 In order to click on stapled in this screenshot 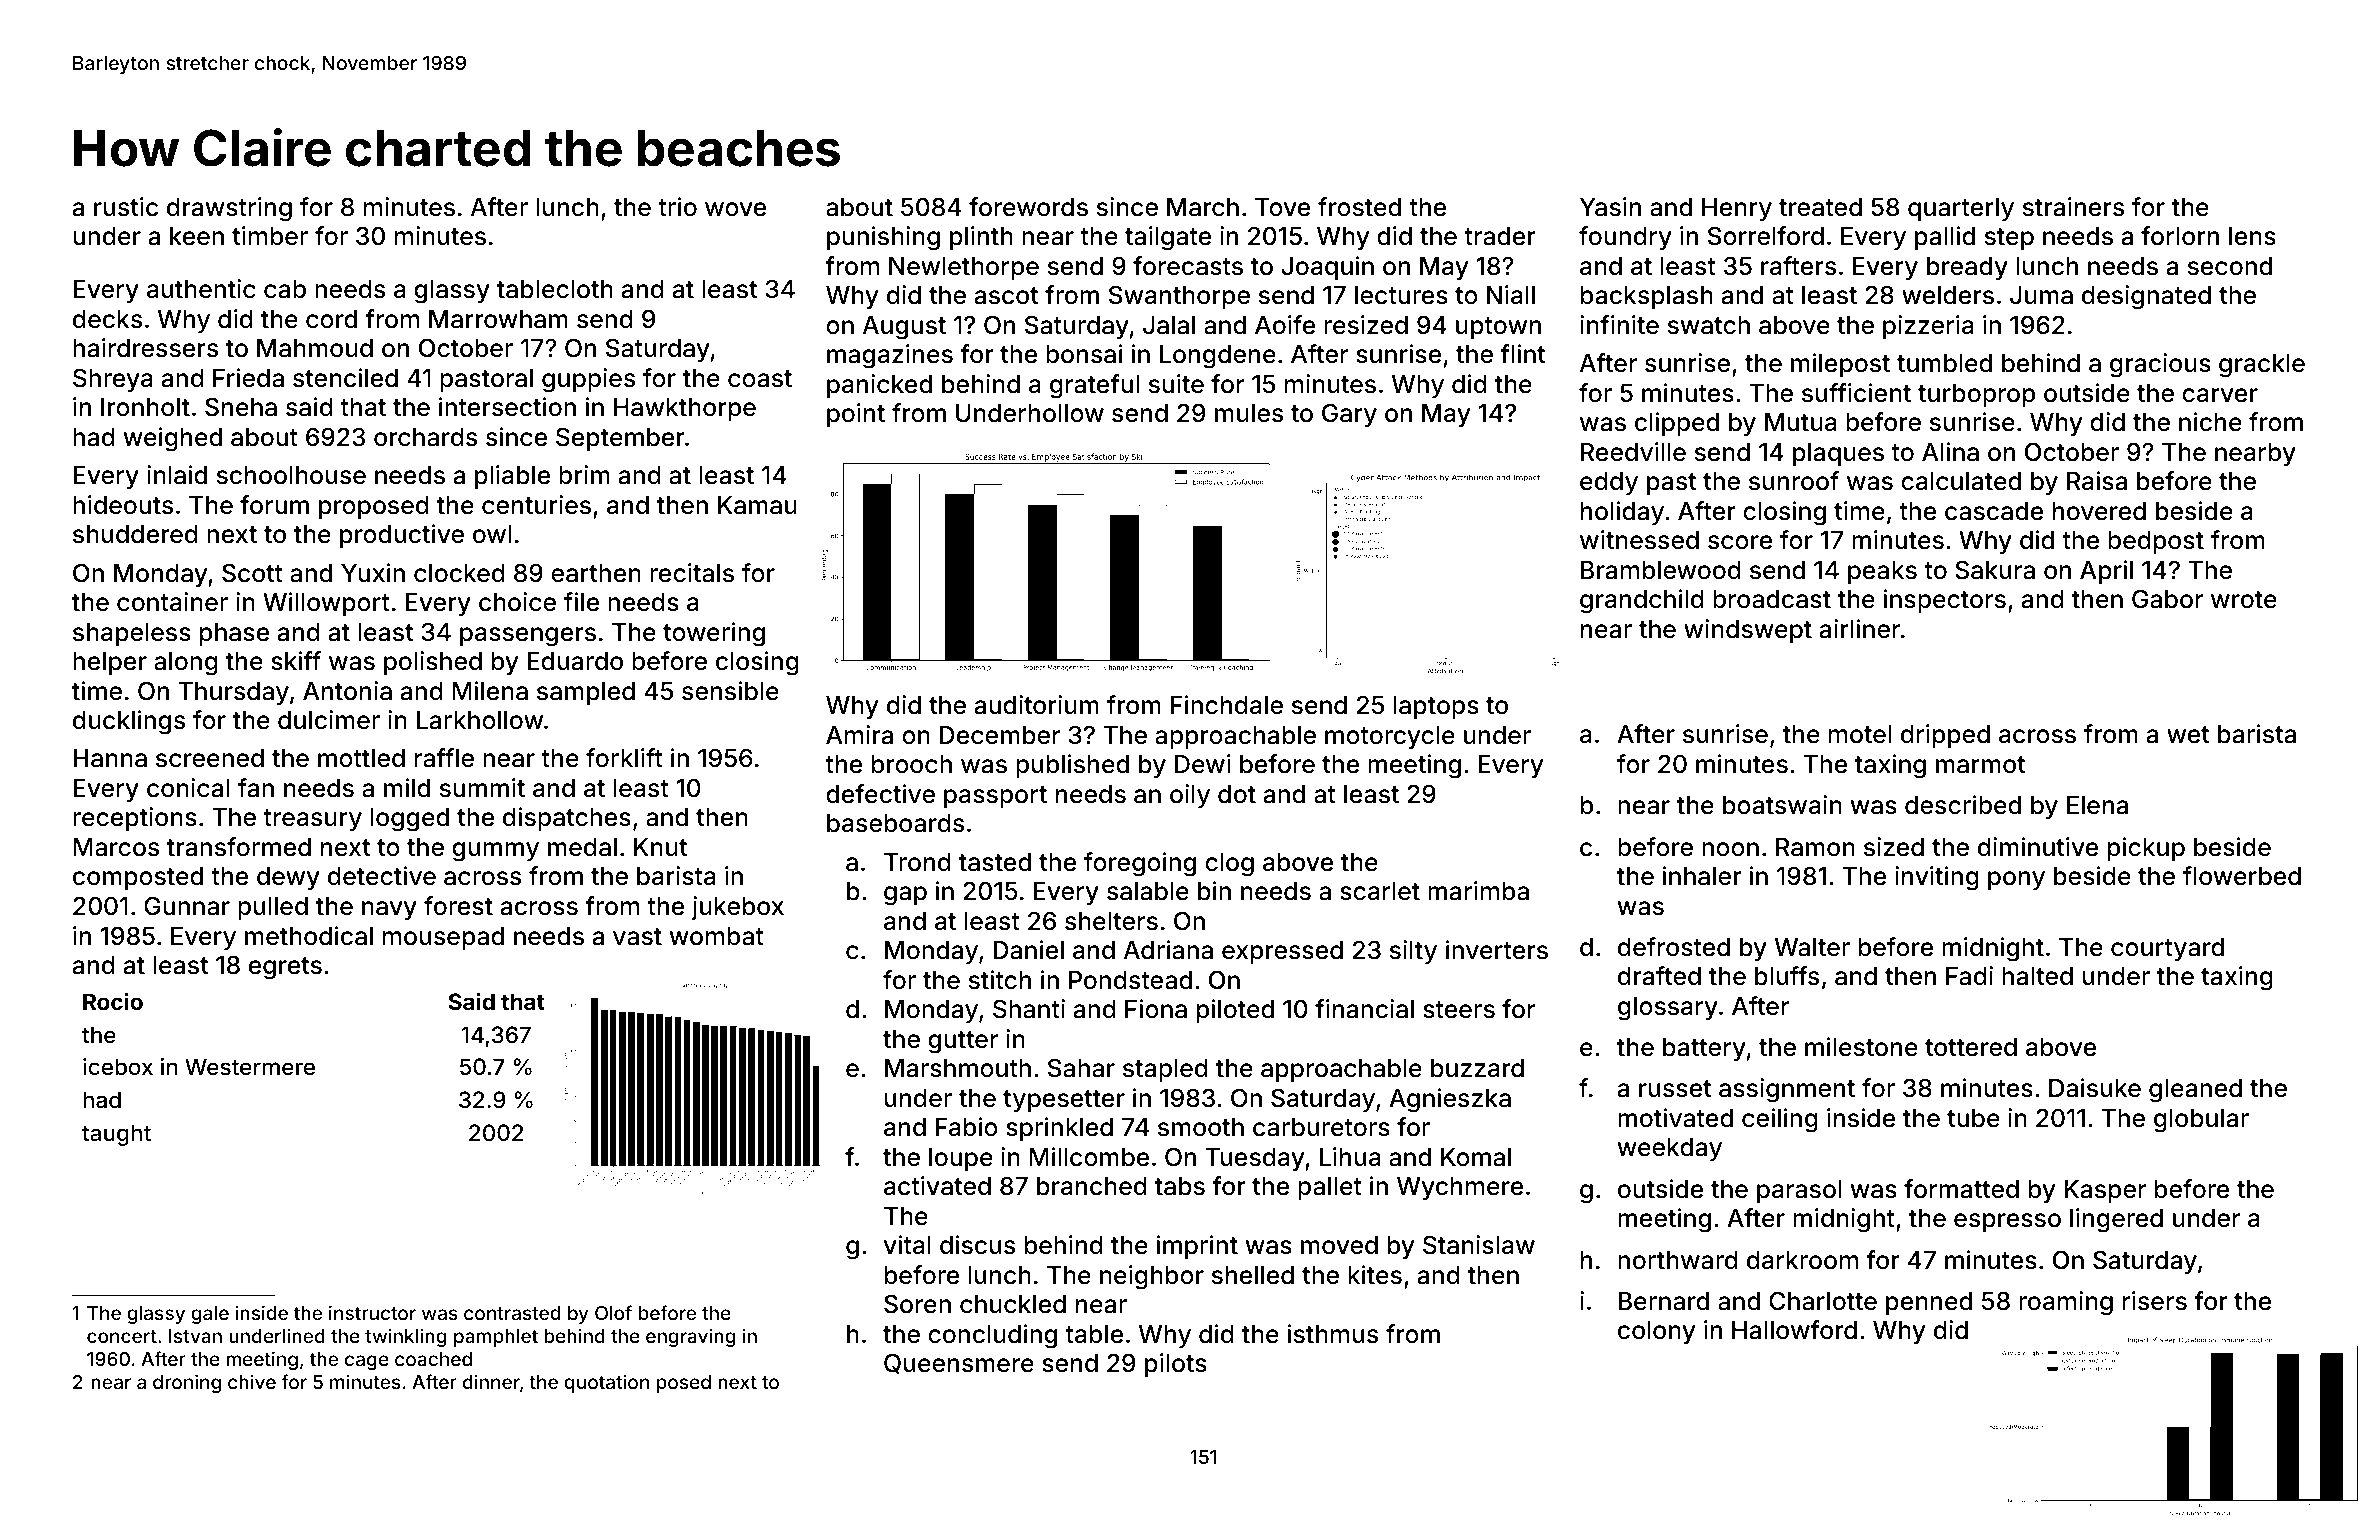, I will do `click(1165, 1070)`.
